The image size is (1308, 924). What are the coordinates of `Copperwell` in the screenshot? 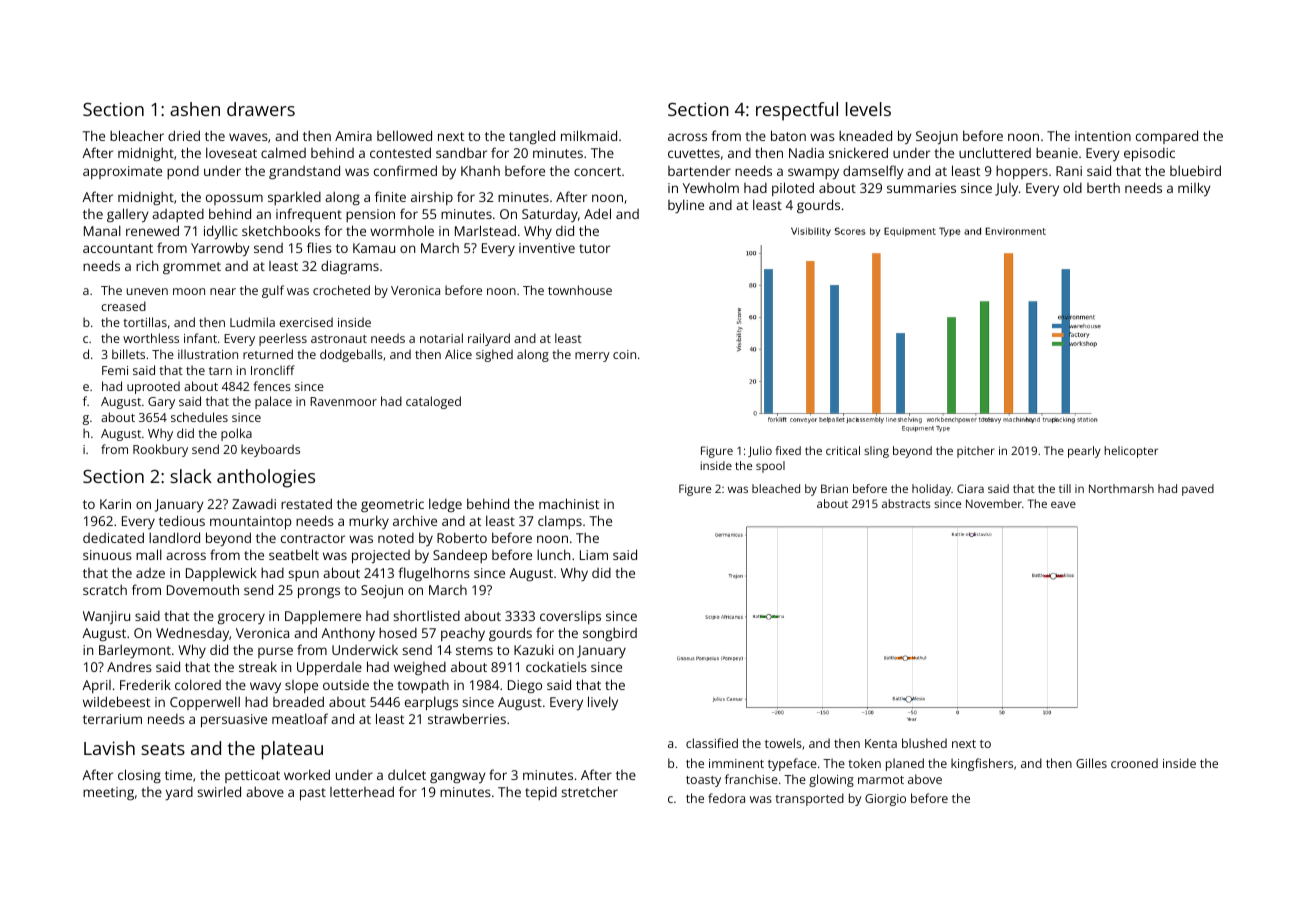 It's located at (205, 703).
